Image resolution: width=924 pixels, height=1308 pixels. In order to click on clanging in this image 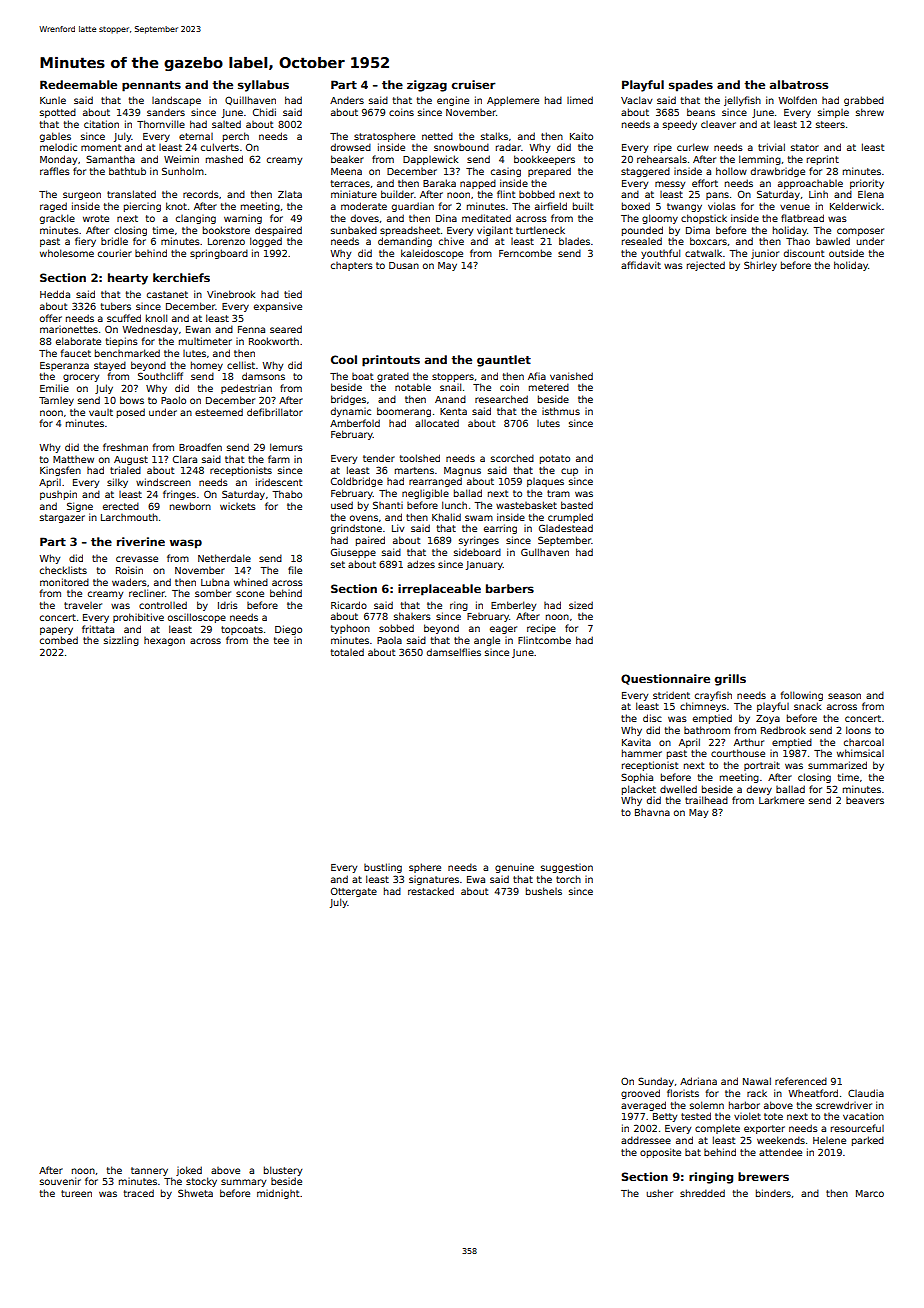, I will do `click(196, 219)`.
